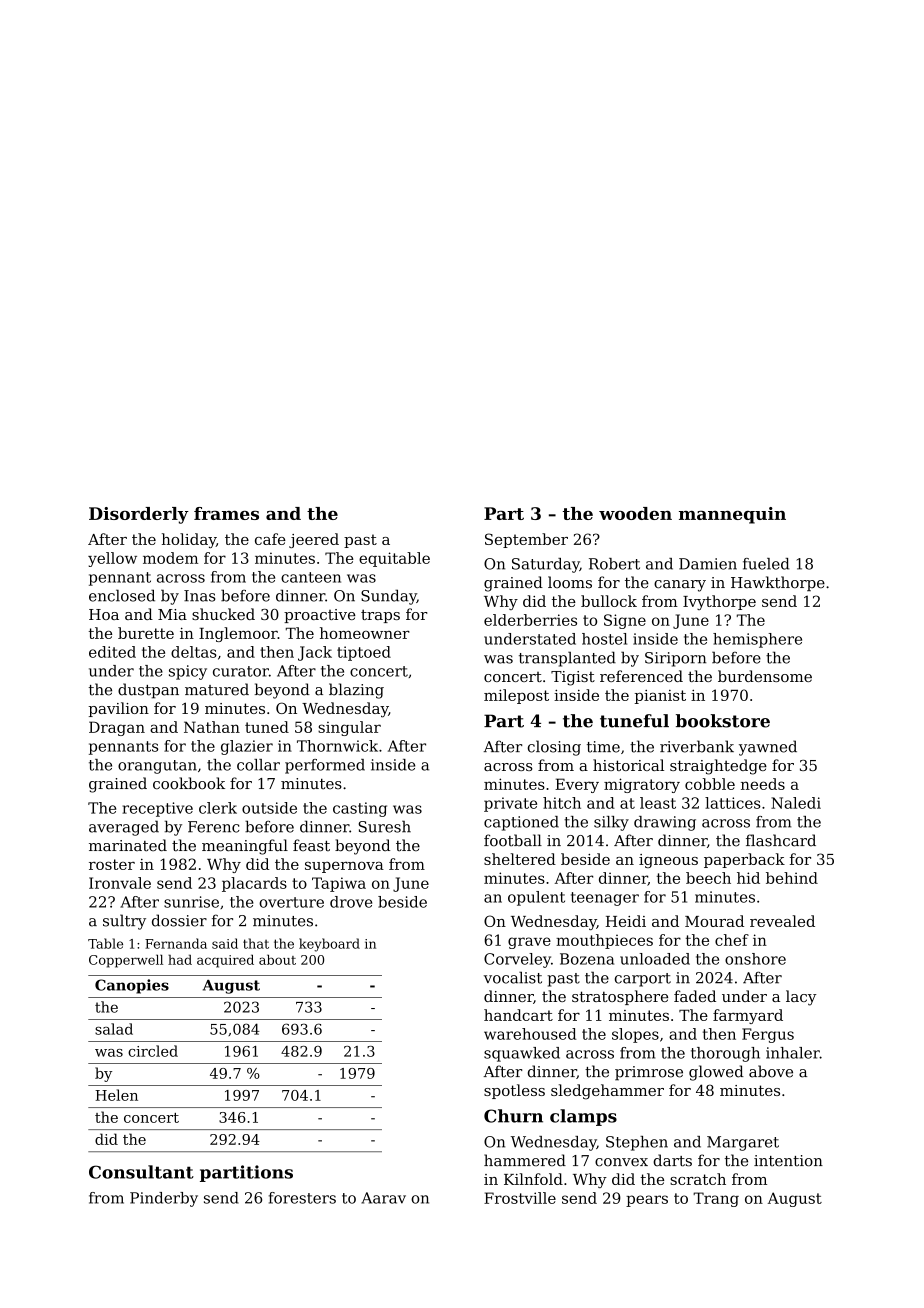 This document has width=924, height=1308. What do you see at coordinates (226, 513) in the document?
I see `frames` at bounding box center [226, 513].
